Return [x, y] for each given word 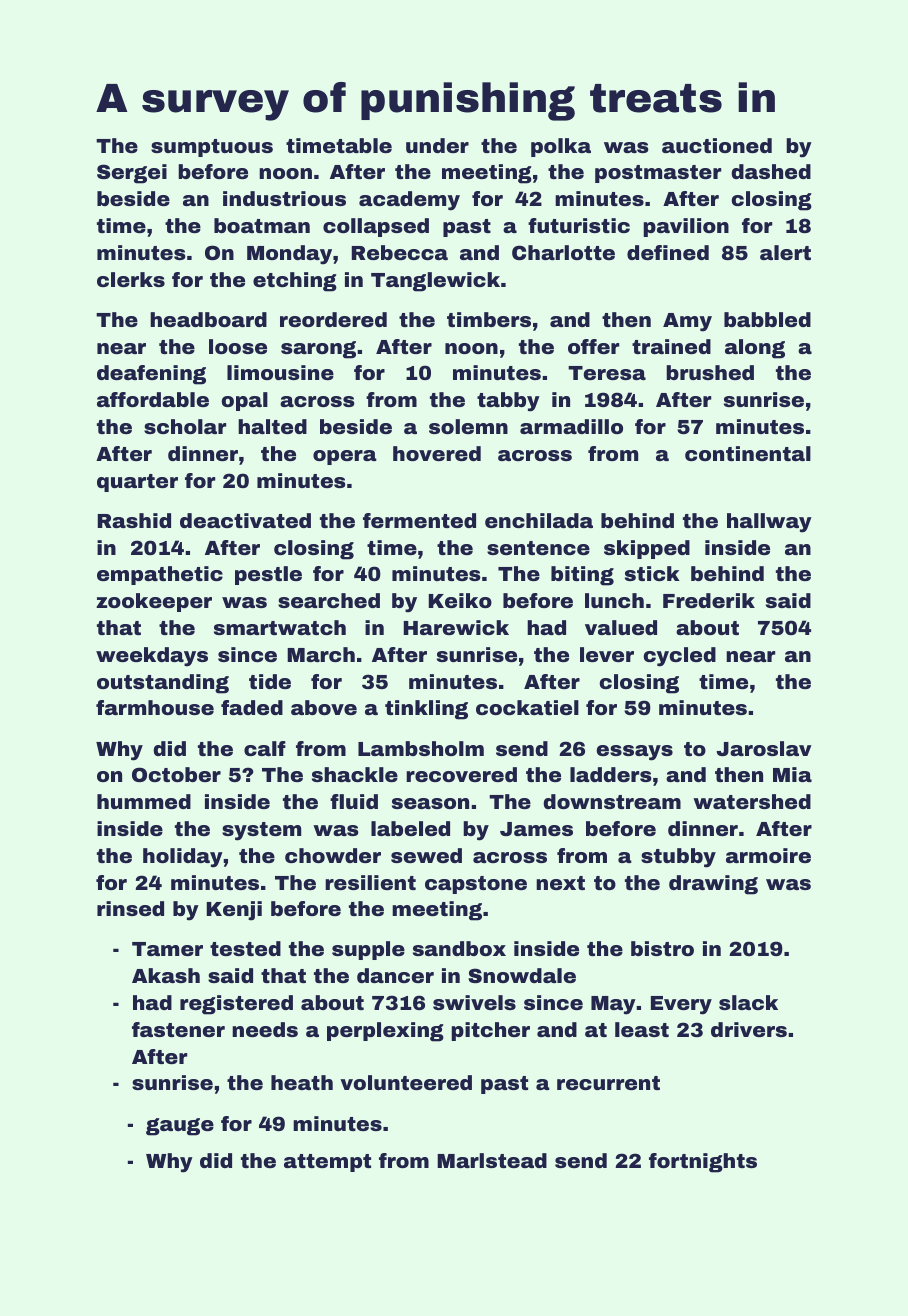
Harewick [456, 627]
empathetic [160, 575]
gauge [180, 1127]
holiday [183, 858]
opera [345, 457]
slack [748, 1002]
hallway [769, 523]
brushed [710, 372]
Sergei [132, 174]
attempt [327, 1163]
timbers [489, 319]
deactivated [245, 520]
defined [668, 252]
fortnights [703, 1163]
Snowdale [522, 975]
